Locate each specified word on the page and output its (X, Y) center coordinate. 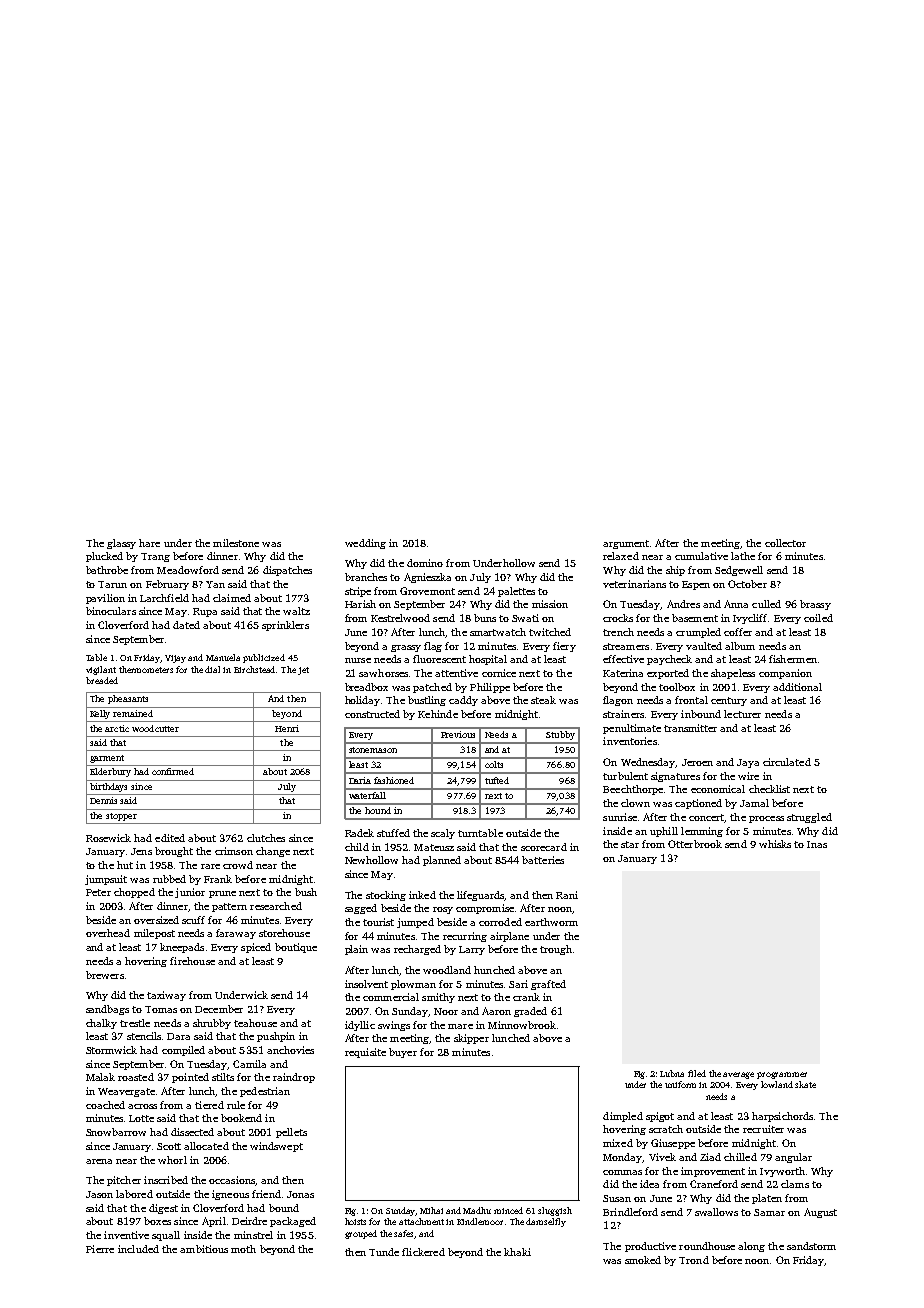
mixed (618, 1143)
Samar (769, 1212)
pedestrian (265, 1092)
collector (785, 543)
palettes (516, 592)
